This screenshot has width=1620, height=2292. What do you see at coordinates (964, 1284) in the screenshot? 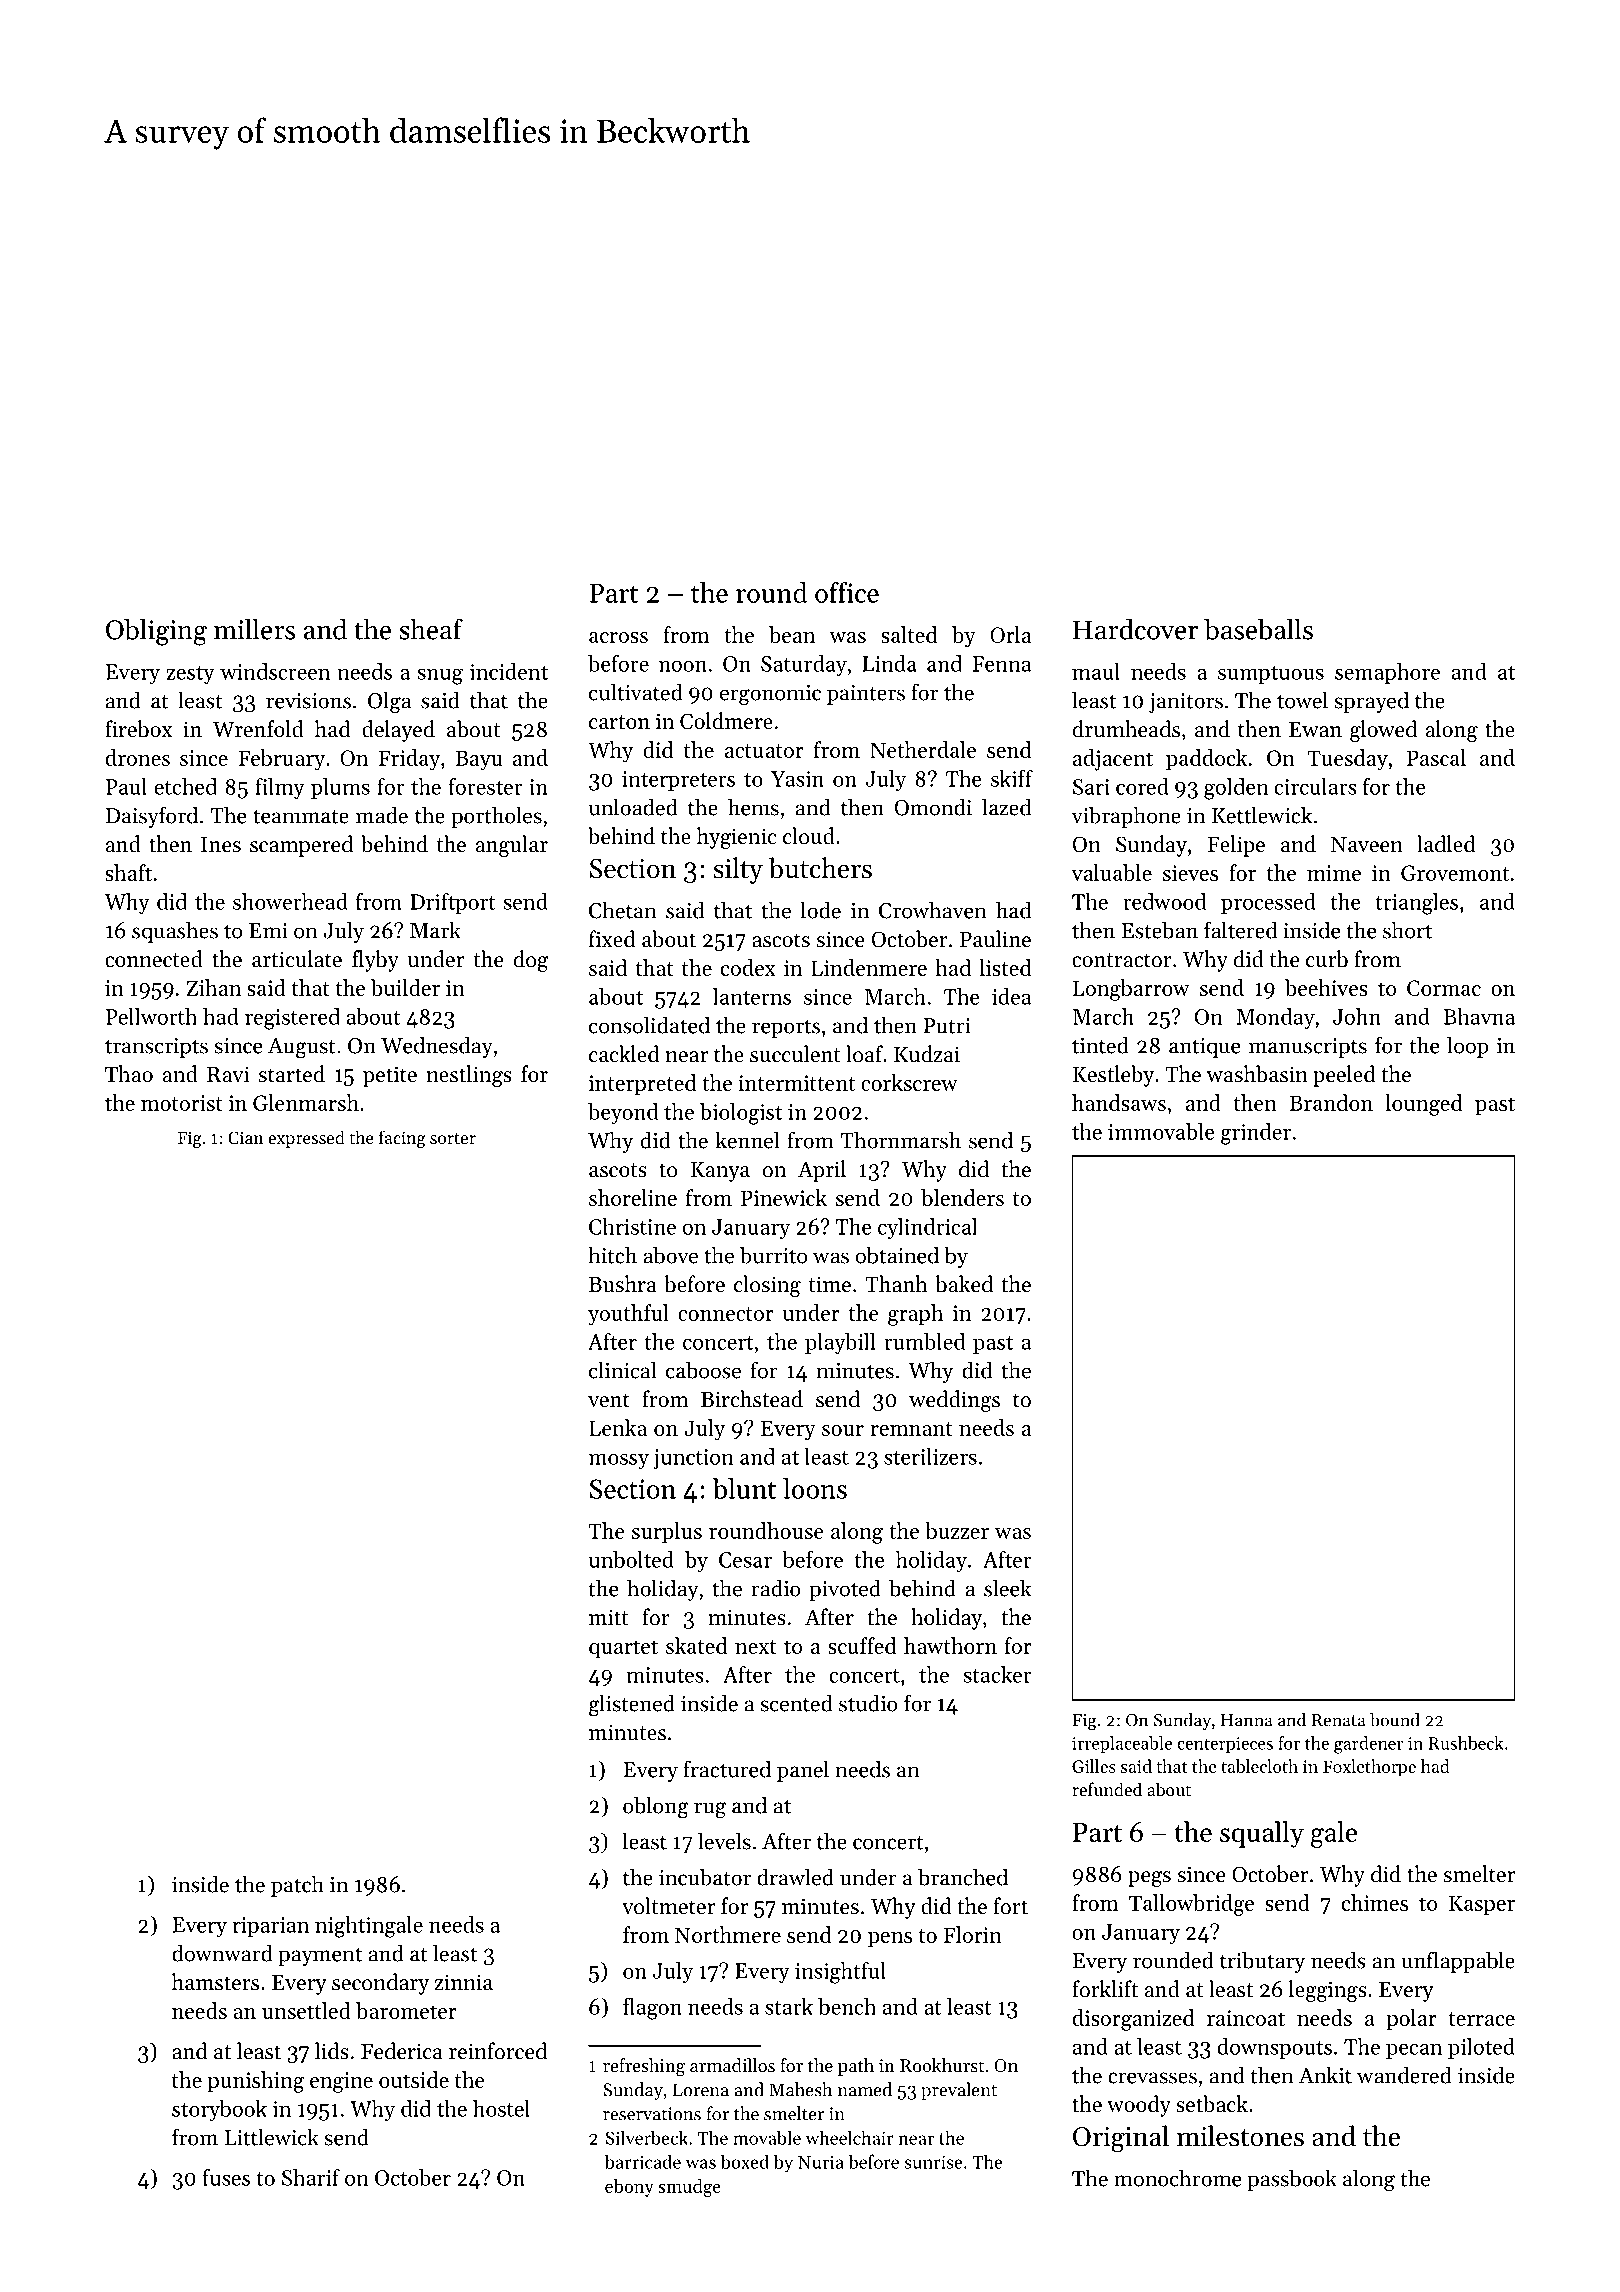
I see `baked` at bounding box center [964, 1284].
